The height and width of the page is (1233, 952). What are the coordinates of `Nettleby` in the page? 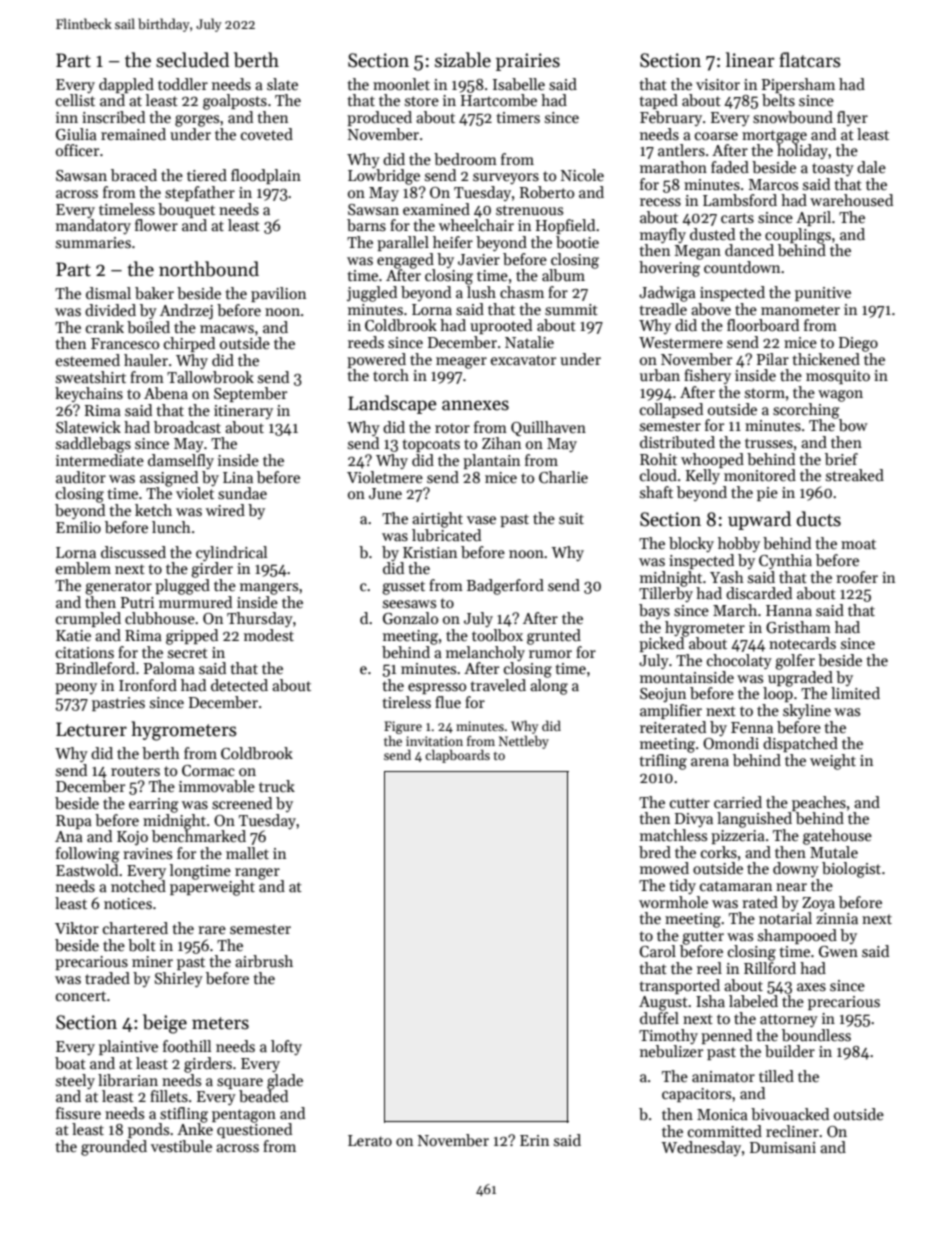 It's located at (524, 742).
